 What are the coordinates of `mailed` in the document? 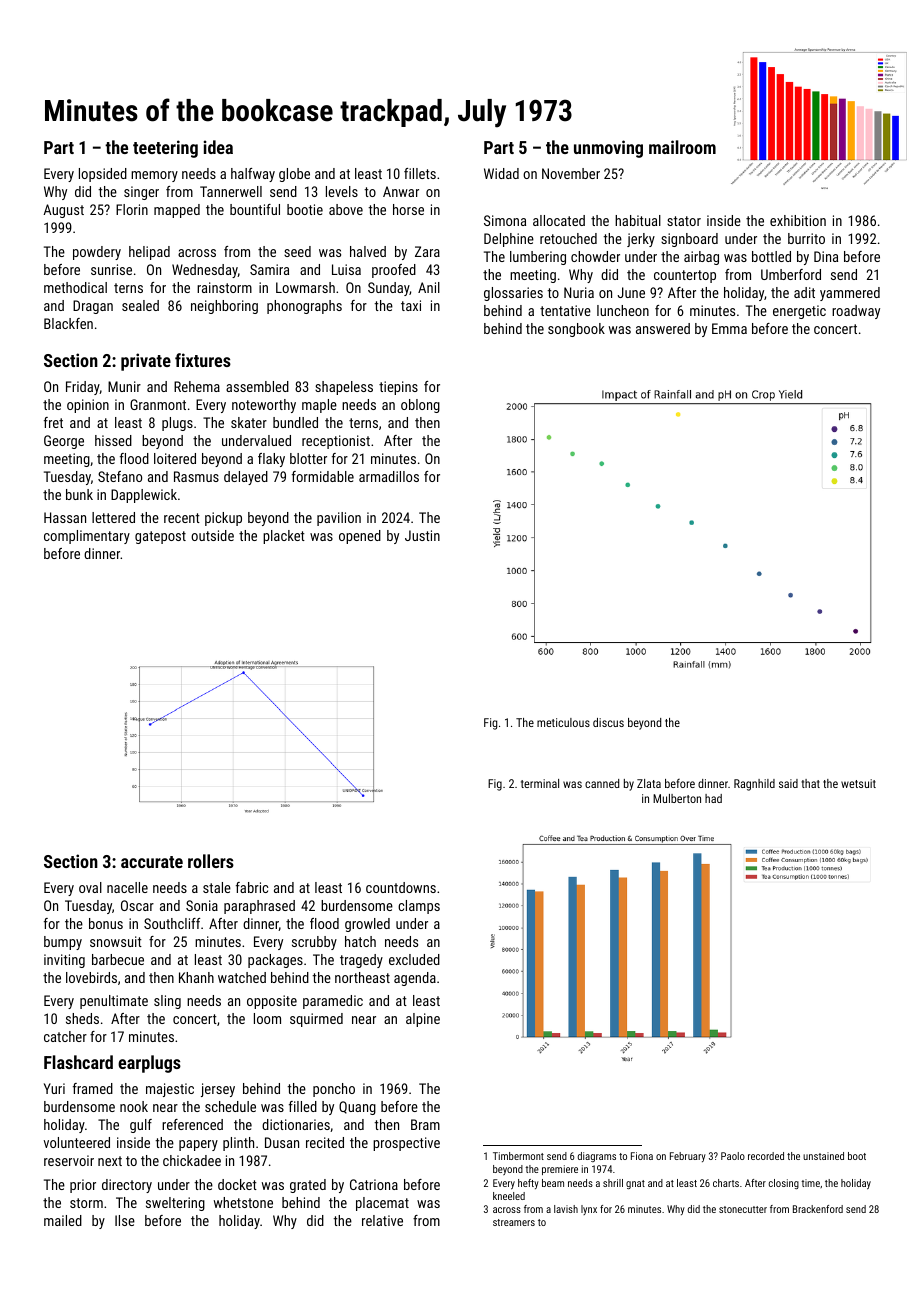 It's located at (63, 1220).
